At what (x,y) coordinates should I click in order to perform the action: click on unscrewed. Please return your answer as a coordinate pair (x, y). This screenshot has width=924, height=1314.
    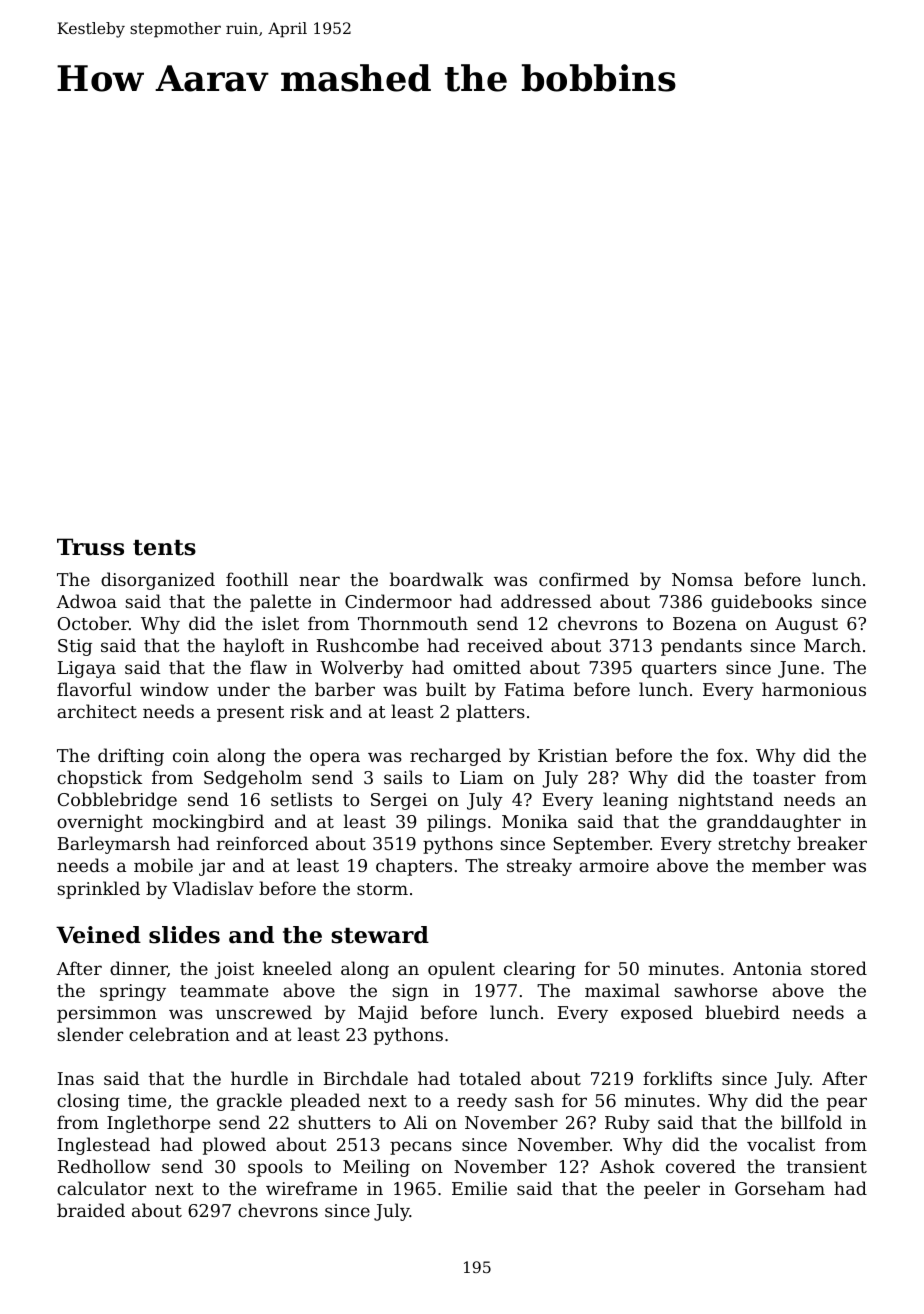
    Looking at the image, I should click on (264, 1012).
